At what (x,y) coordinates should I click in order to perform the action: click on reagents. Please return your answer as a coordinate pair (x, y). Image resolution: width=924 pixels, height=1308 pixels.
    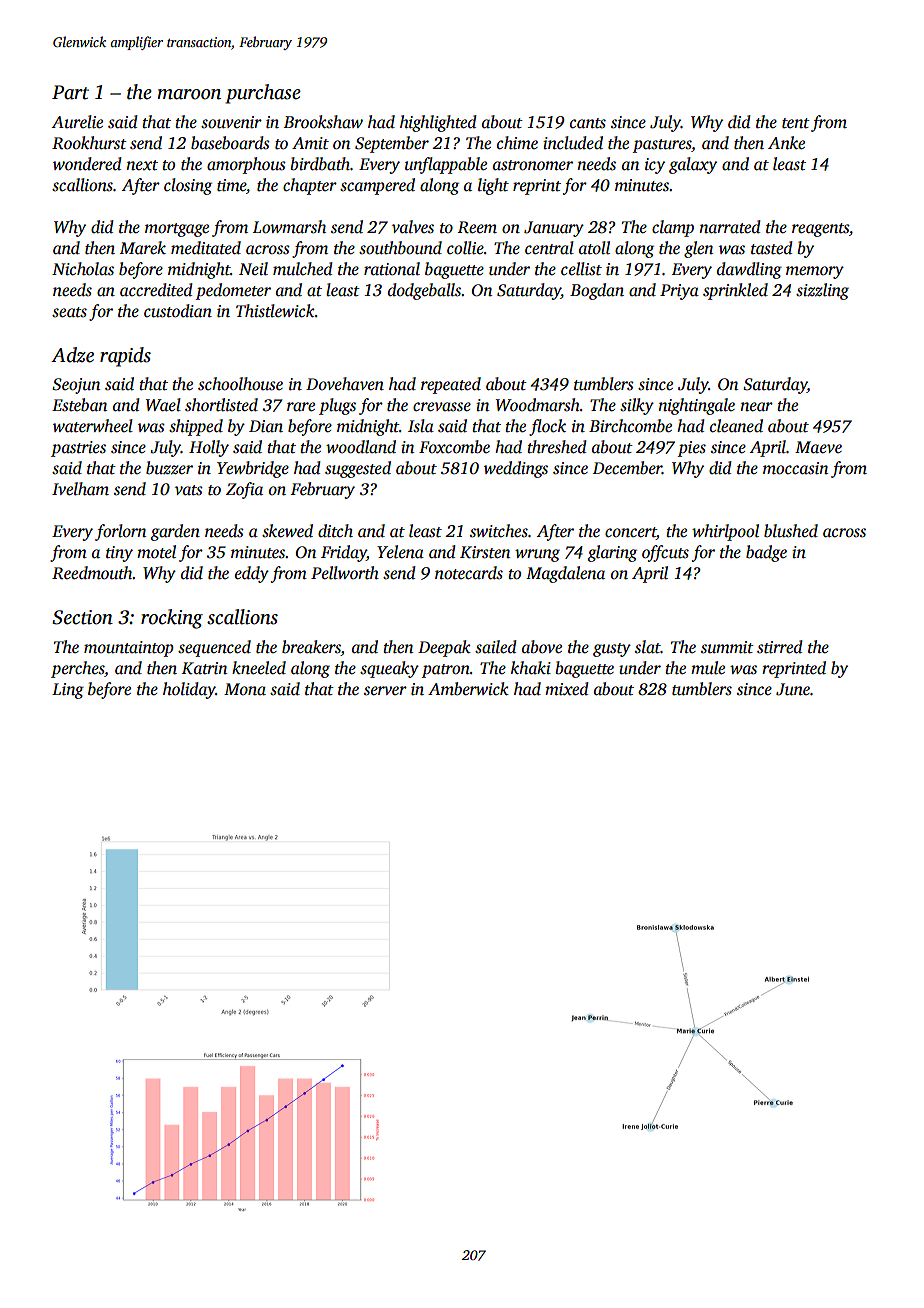
    Looking at the image, I should click on (820, 230).
